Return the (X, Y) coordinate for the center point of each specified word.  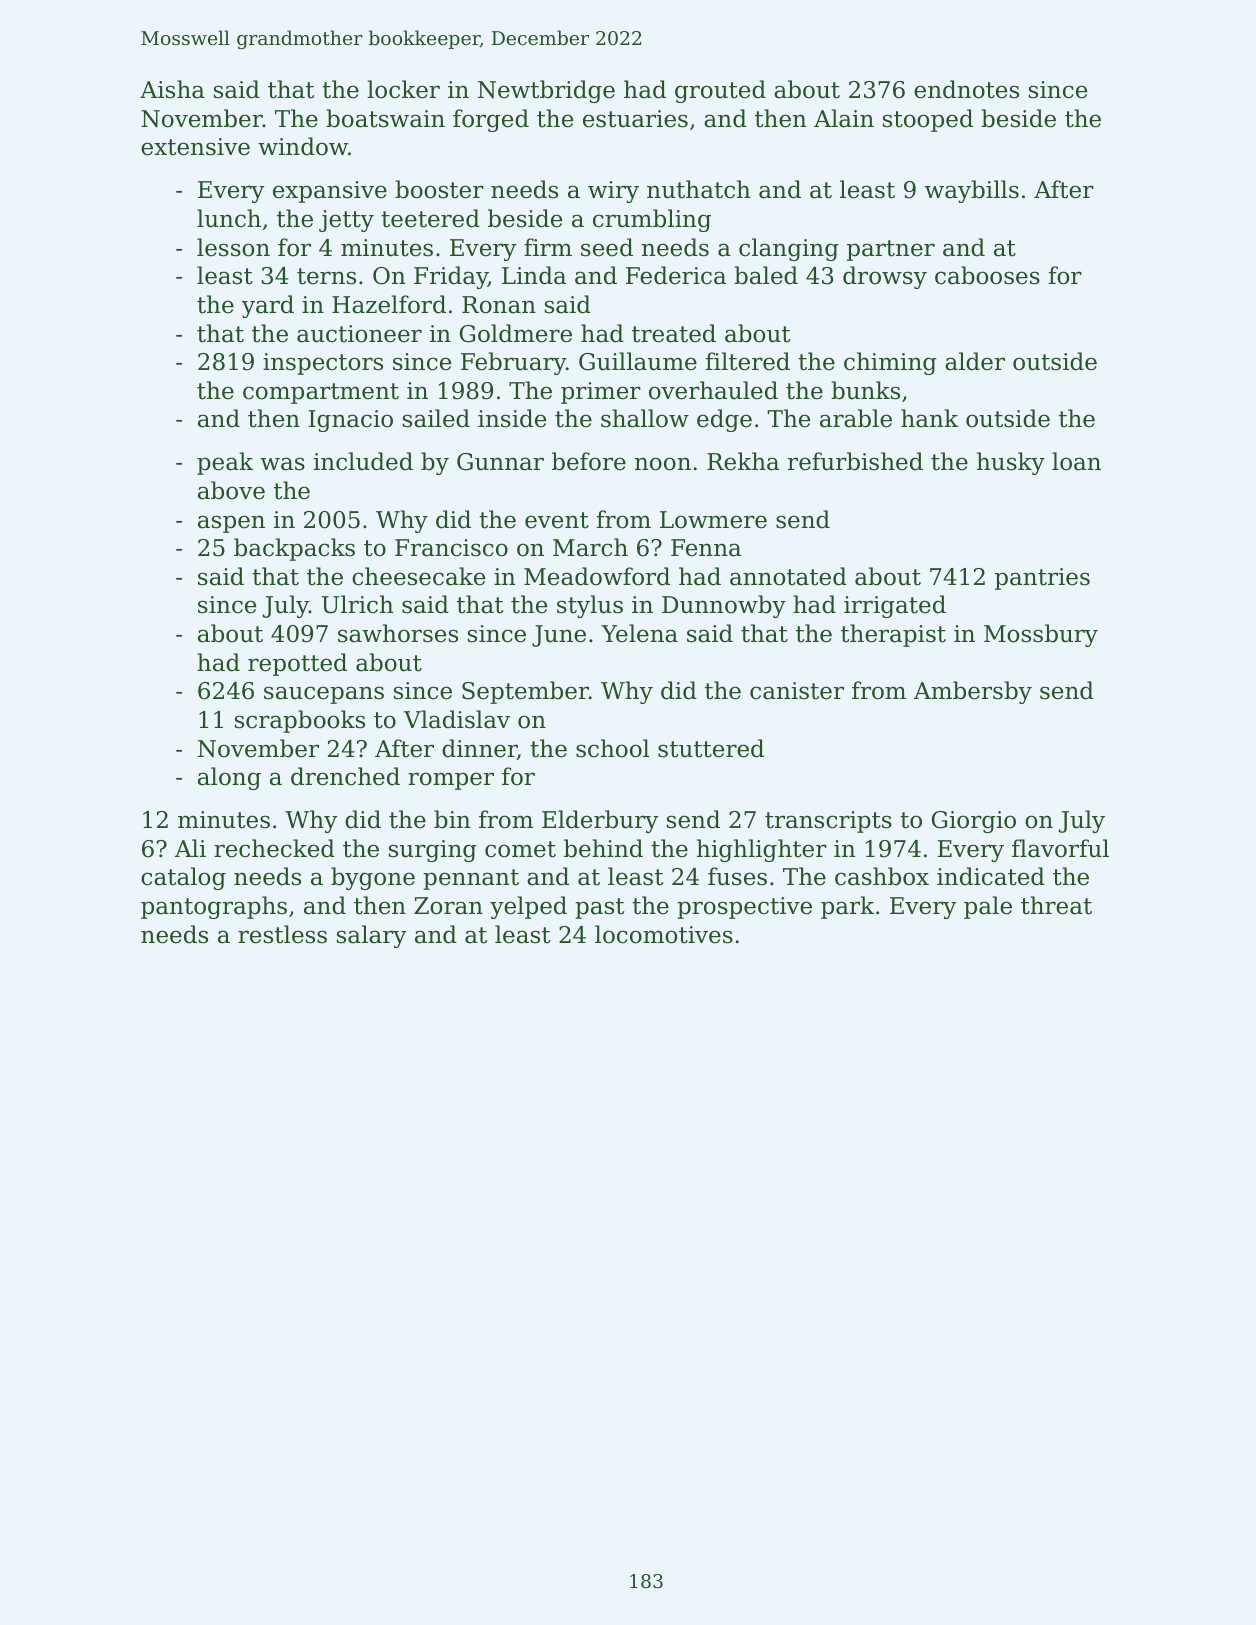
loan (1076, 461)
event (557, 520)
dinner (479, 749)
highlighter (762, 850)
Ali (190, 848)
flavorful (1060, 848)
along (229, 778)
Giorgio (974, 822)
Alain (844, 118)
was (282, 464)
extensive (195, 147)
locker (403, 89)
